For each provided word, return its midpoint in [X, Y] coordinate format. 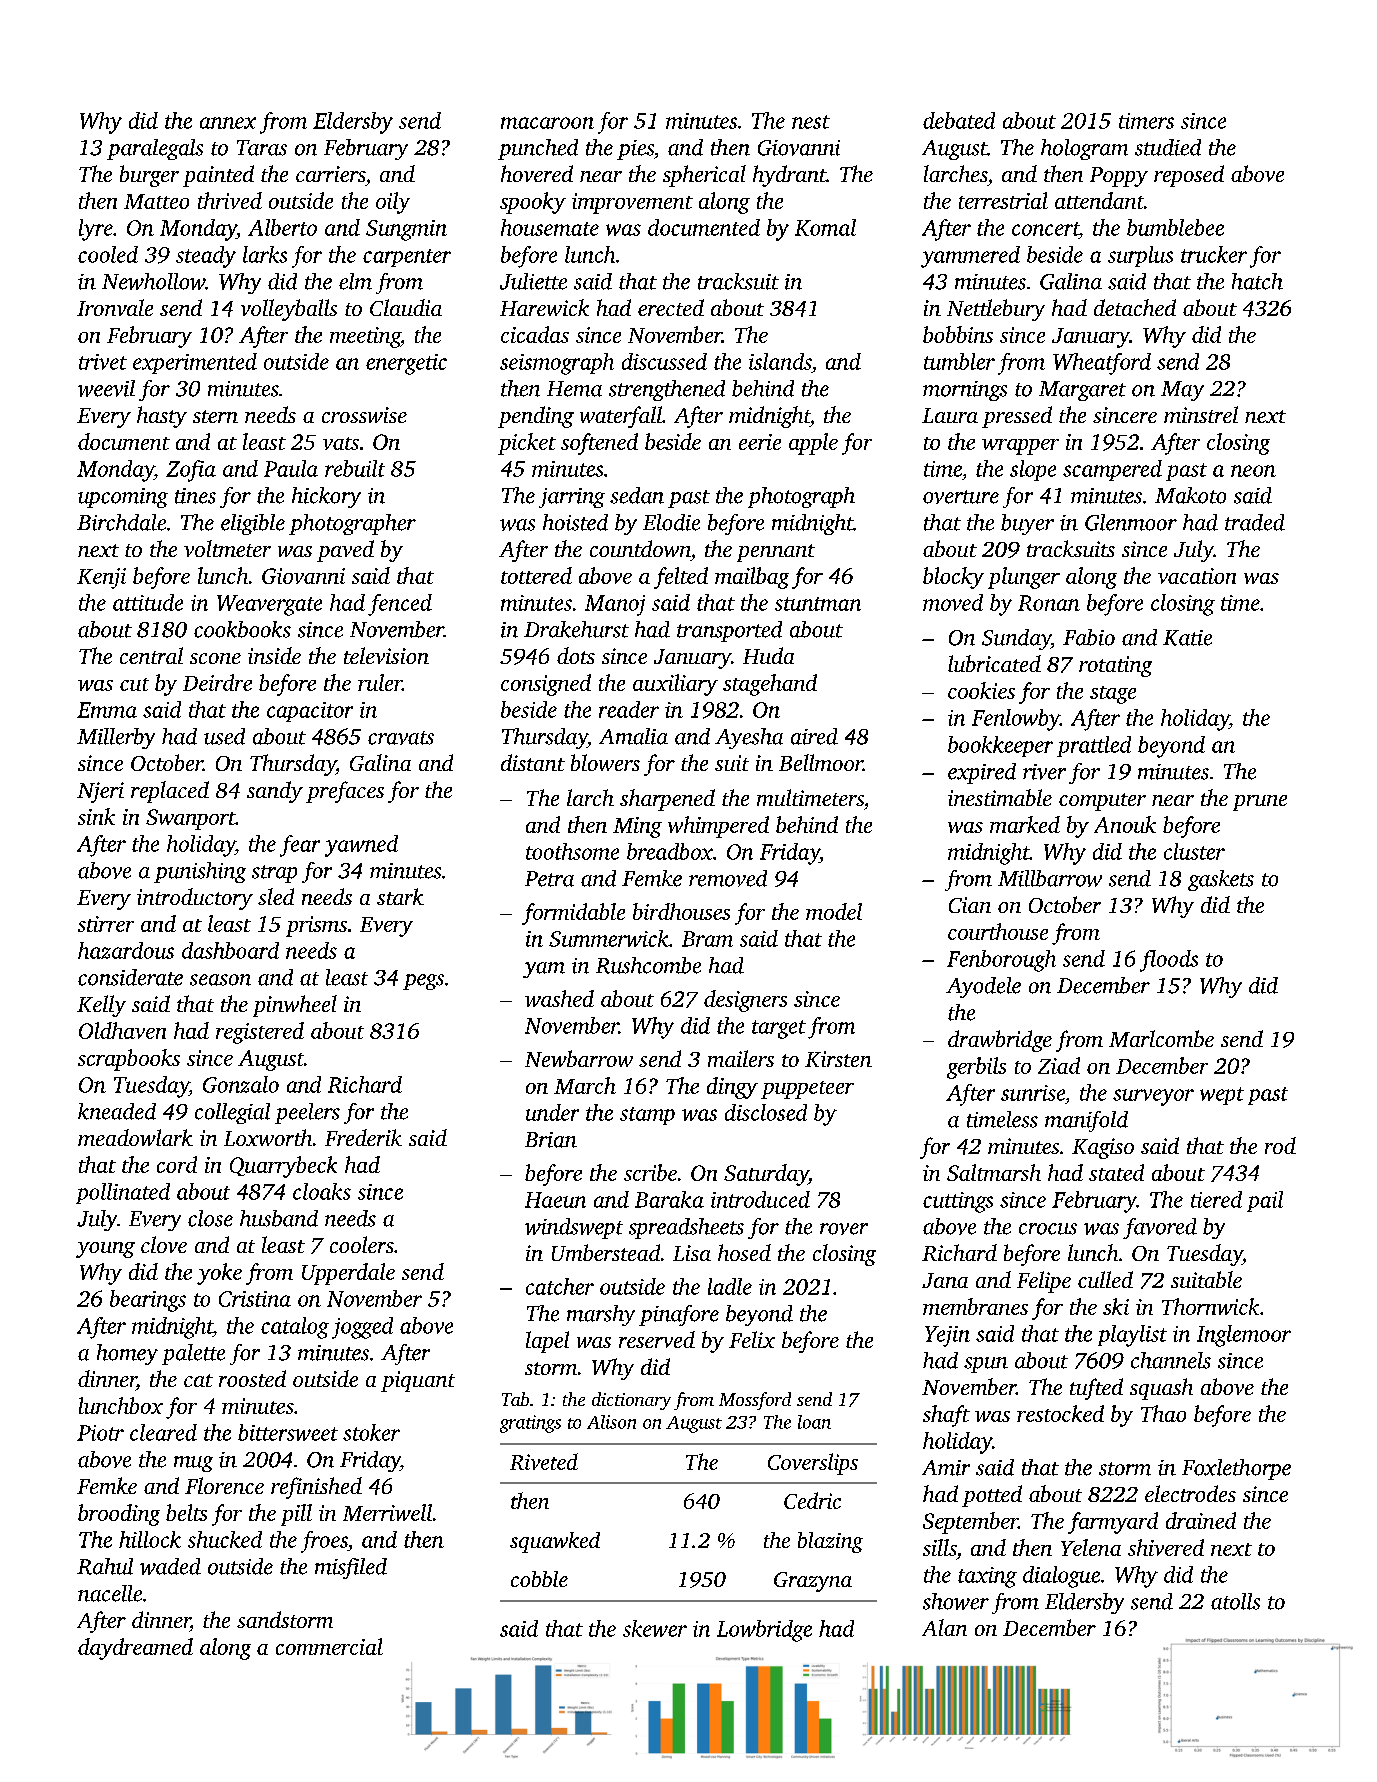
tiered [1216, 1199]
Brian [551, 1140]
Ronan [1049, 603]
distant [533, 762]
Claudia [406, 307]
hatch [1257, 281]
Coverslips [813, 1464]
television [386, 655]
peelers [307, 1113]
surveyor [1153, 1097]
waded [170, 1566]
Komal [825, 227]
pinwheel [295, 1006]
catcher [560, 1286]
